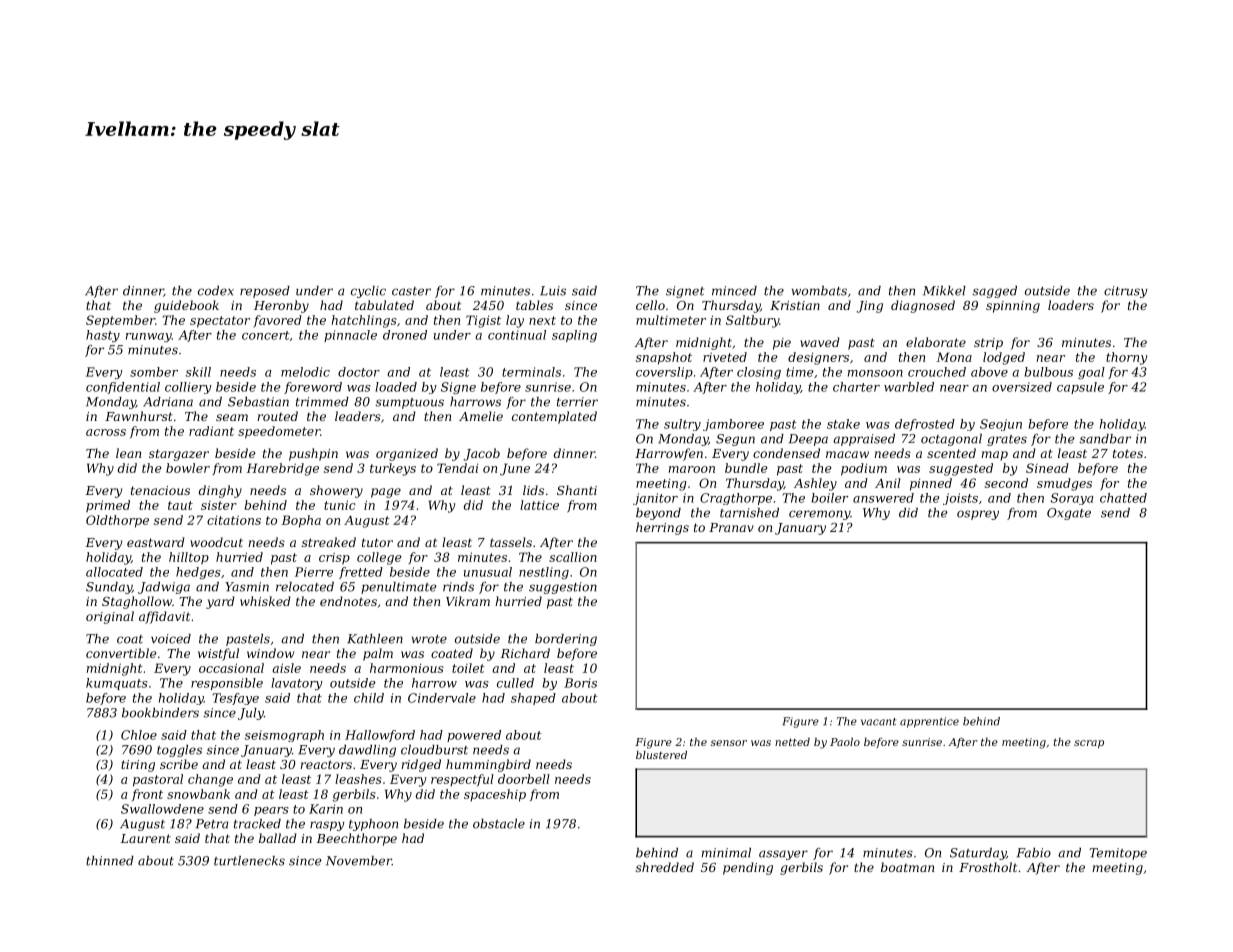  Describe the element at coordinates (1071, 305) in the image. I see `loaders` at that location.
